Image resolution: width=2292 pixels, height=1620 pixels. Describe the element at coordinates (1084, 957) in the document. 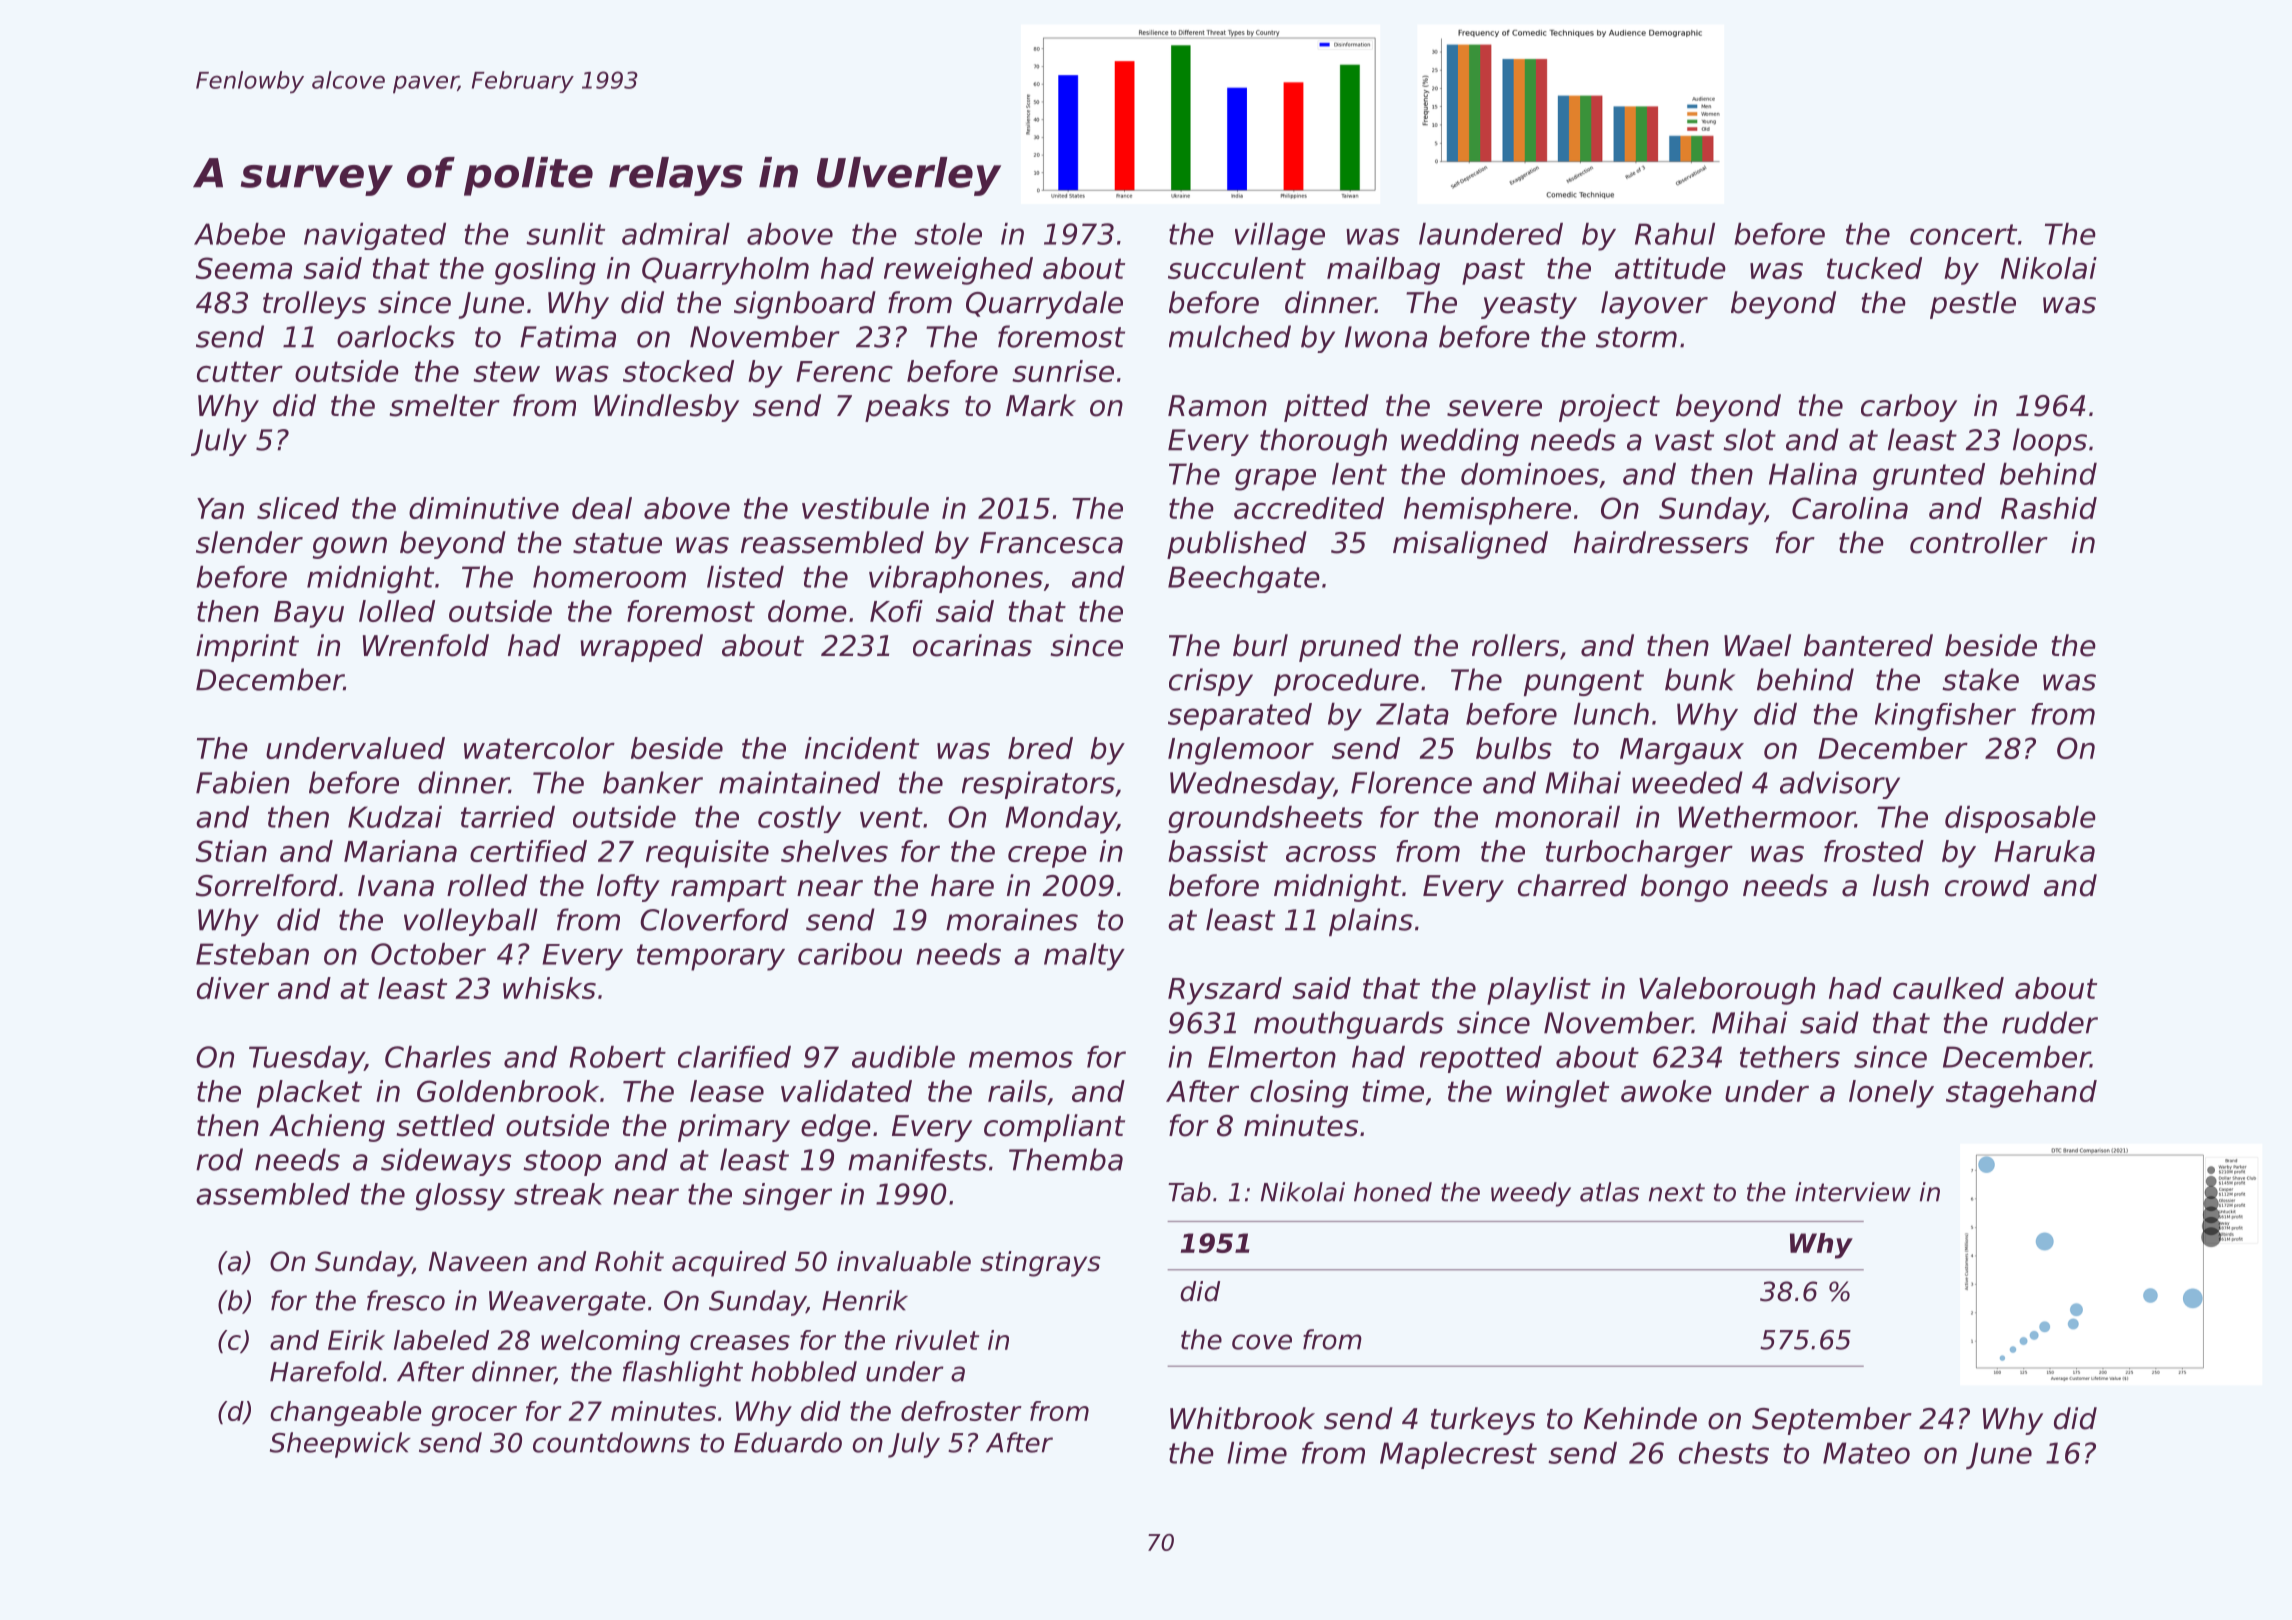

I see `malty` at that location.
